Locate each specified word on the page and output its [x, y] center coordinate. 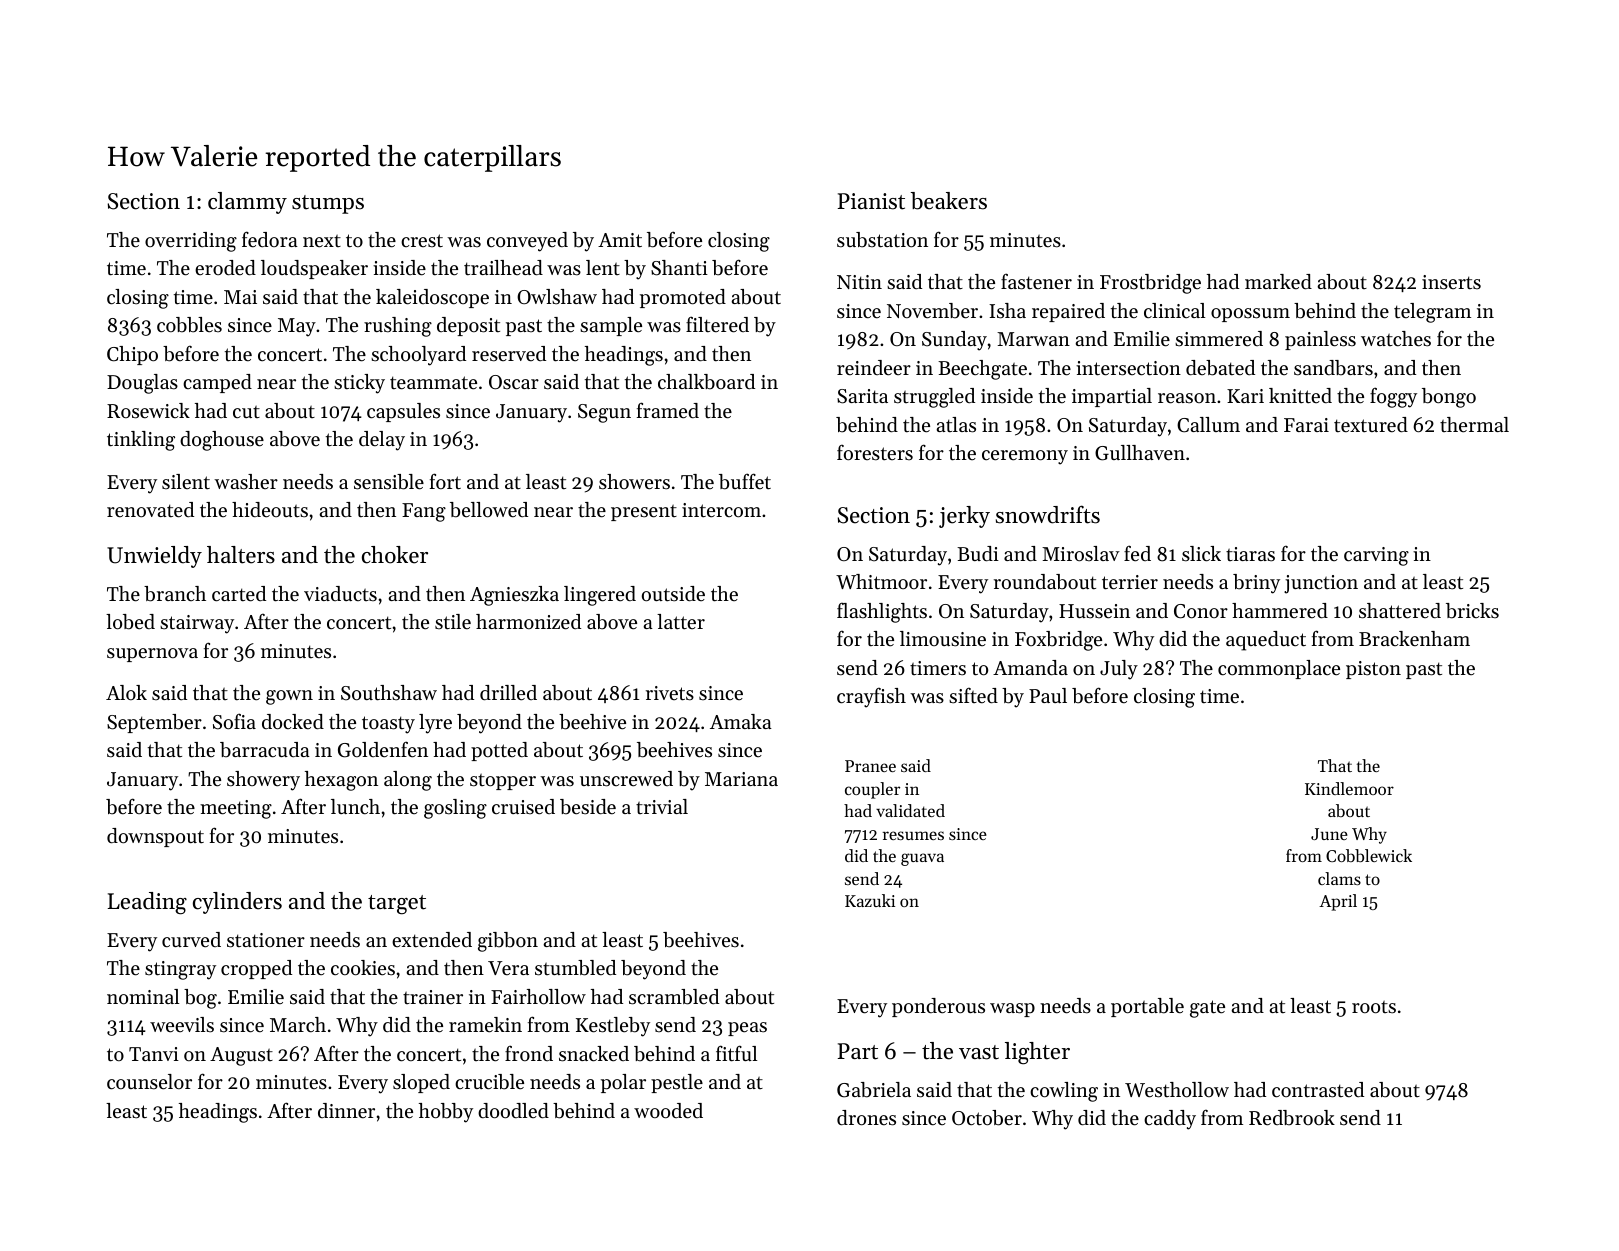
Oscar [514, 382]
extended [432, 940]
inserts [1451, 282]
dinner [346, 1110]
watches [1396, 339]
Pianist [871, 201]
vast [979, 1052]
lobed [130, 622]
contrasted [1318, 1090]
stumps [328, 204]
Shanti [679, 268]
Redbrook [1292, 1118]
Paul [1048, 695]
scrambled [674, 997]
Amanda [1030, 667]
